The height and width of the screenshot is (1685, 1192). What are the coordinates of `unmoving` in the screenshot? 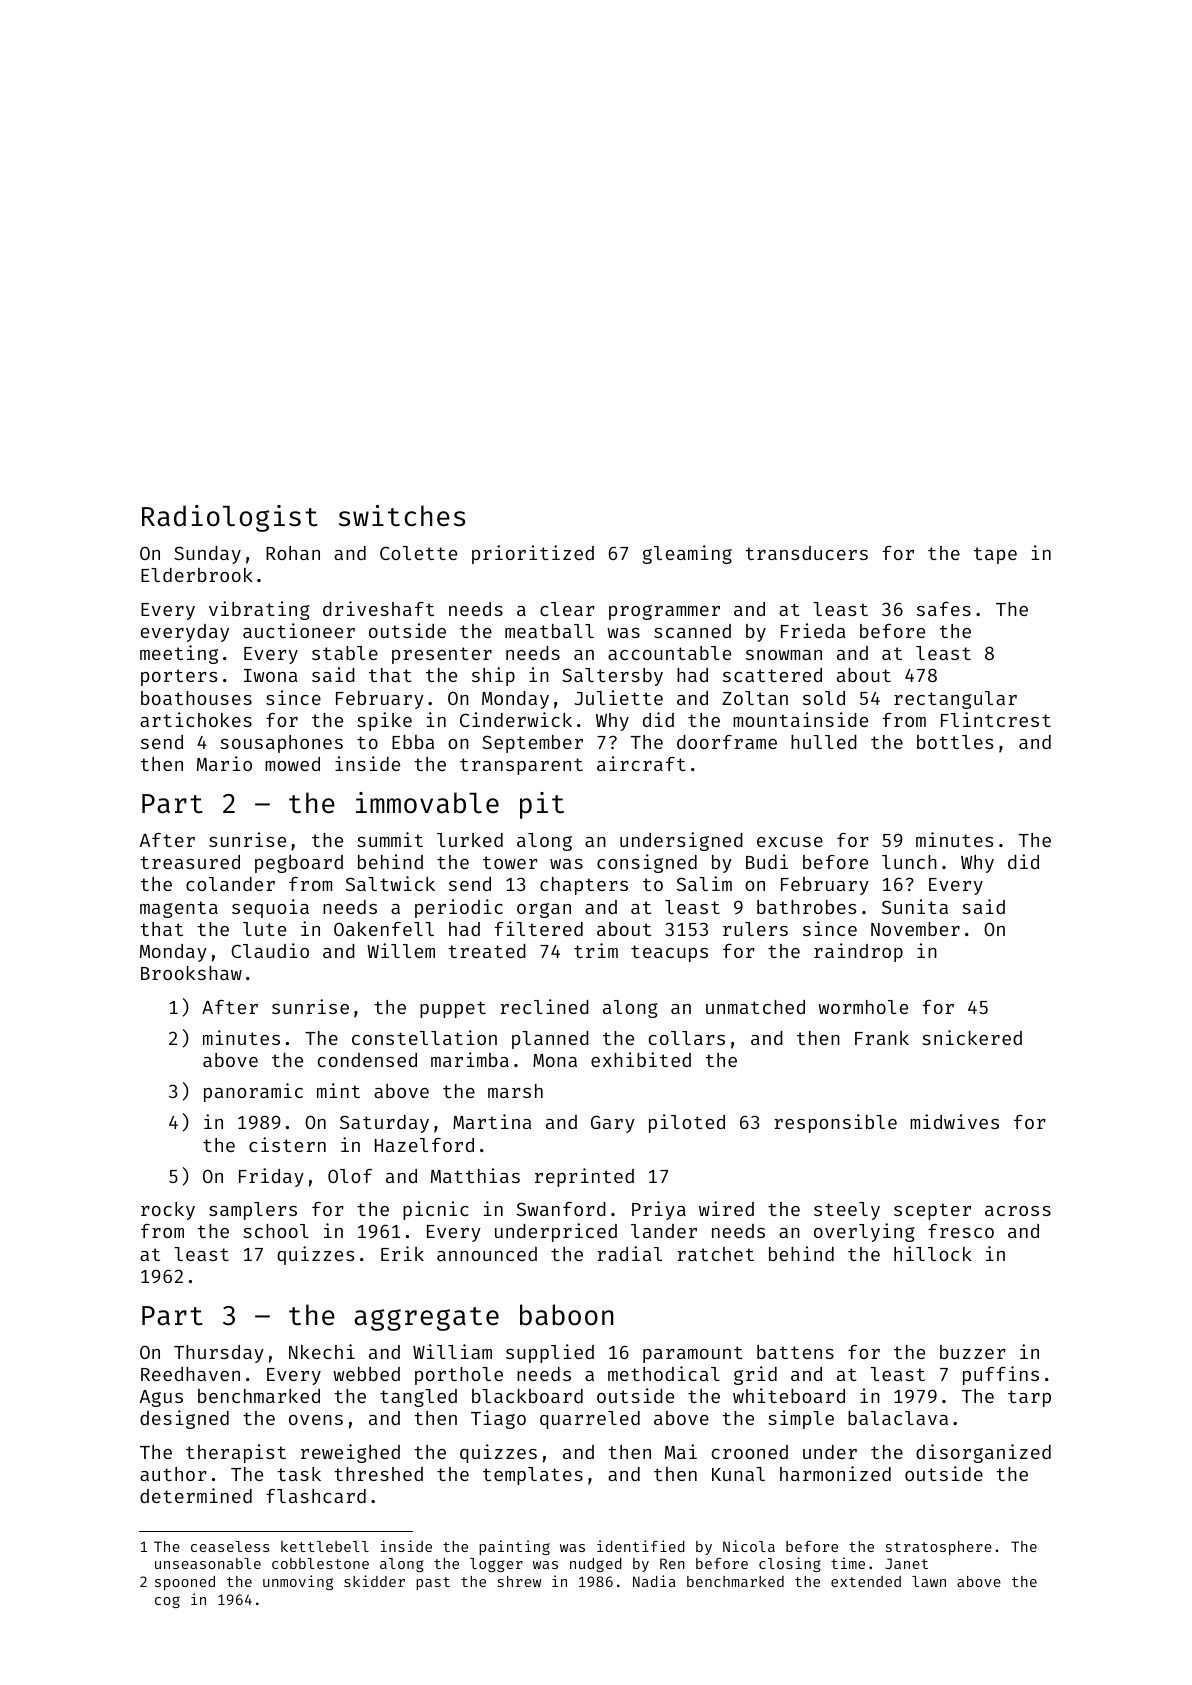 It's located at (298, 1582).
